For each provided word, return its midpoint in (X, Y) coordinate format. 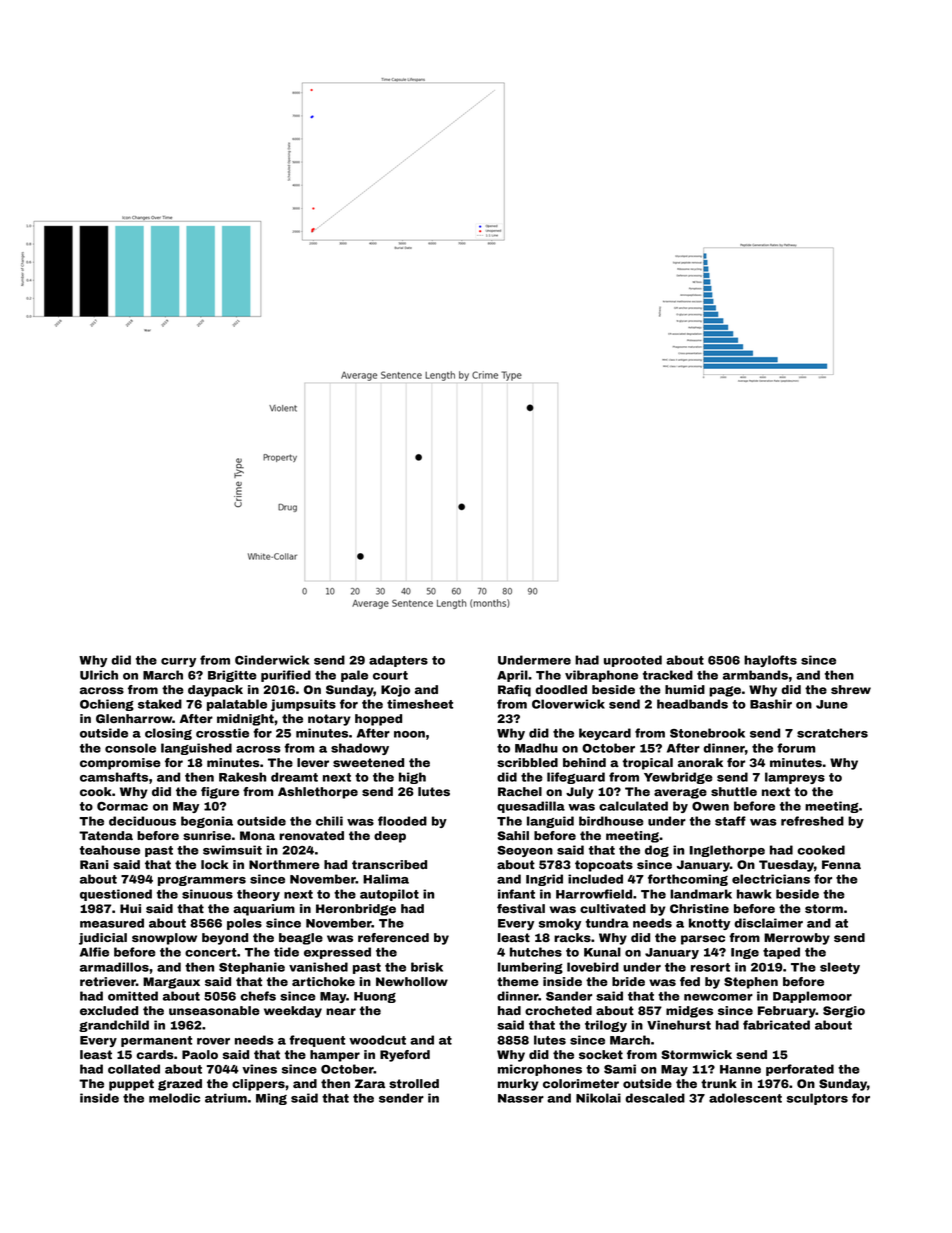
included (595, 879)
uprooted (633, 661)
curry (178, 662)
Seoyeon (525, 851)
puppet (131, 1085)
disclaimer (768, 923)
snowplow (164, 939)
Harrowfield (594, 894)
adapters (398, 661)
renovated (311, 835)
